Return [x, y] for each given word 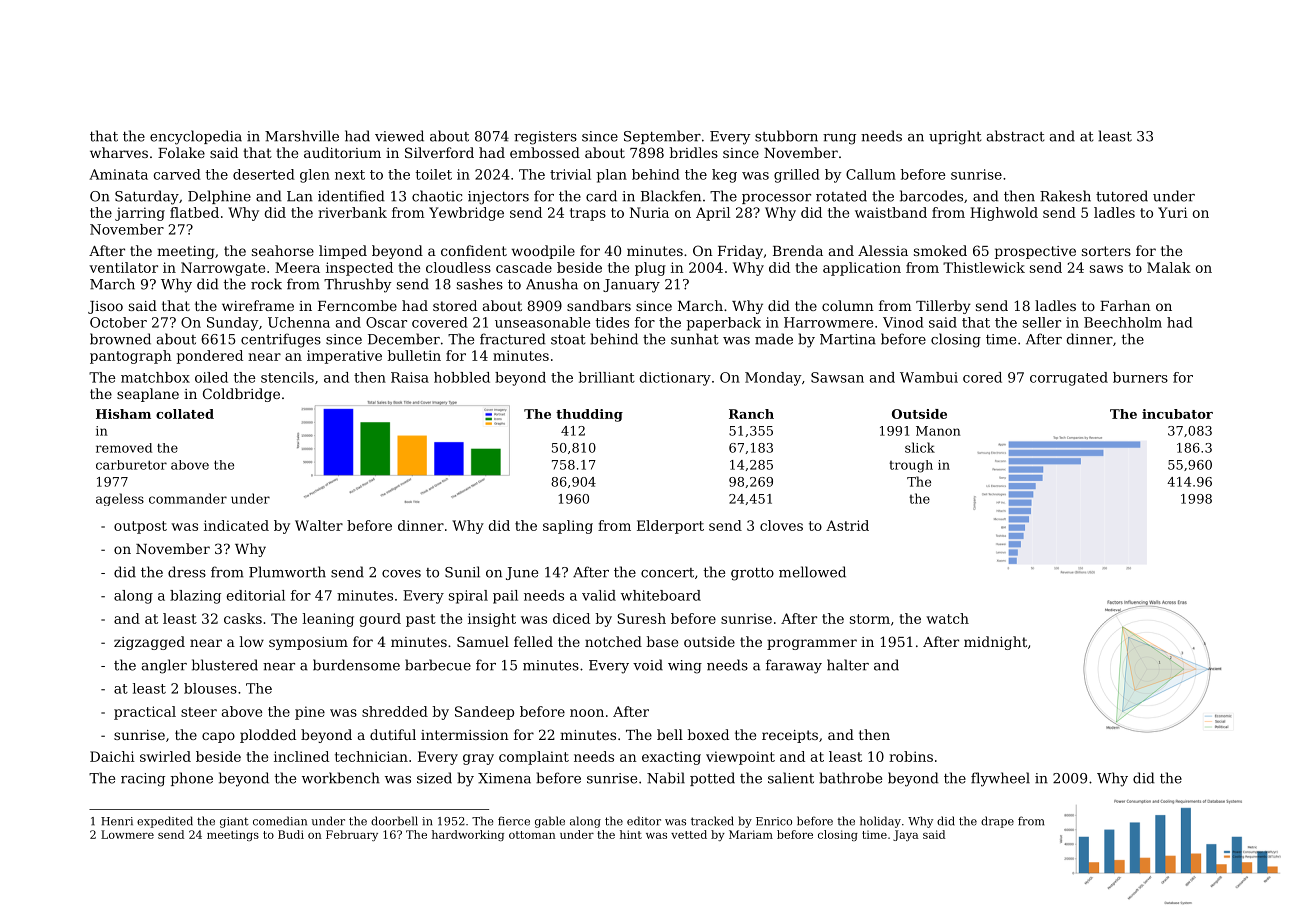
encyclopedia [196, 137]
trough [911, 466]
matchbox [155, 377]
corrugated [1069, 379]
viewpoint [740, 758]
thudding [589, 415]
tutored [1122, 196]
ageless [120, 499]
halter [848, 665]
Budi [291, 834]
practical [145, 713]
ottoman [532, 835]
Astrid [847, 525]
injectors [498, 198]
